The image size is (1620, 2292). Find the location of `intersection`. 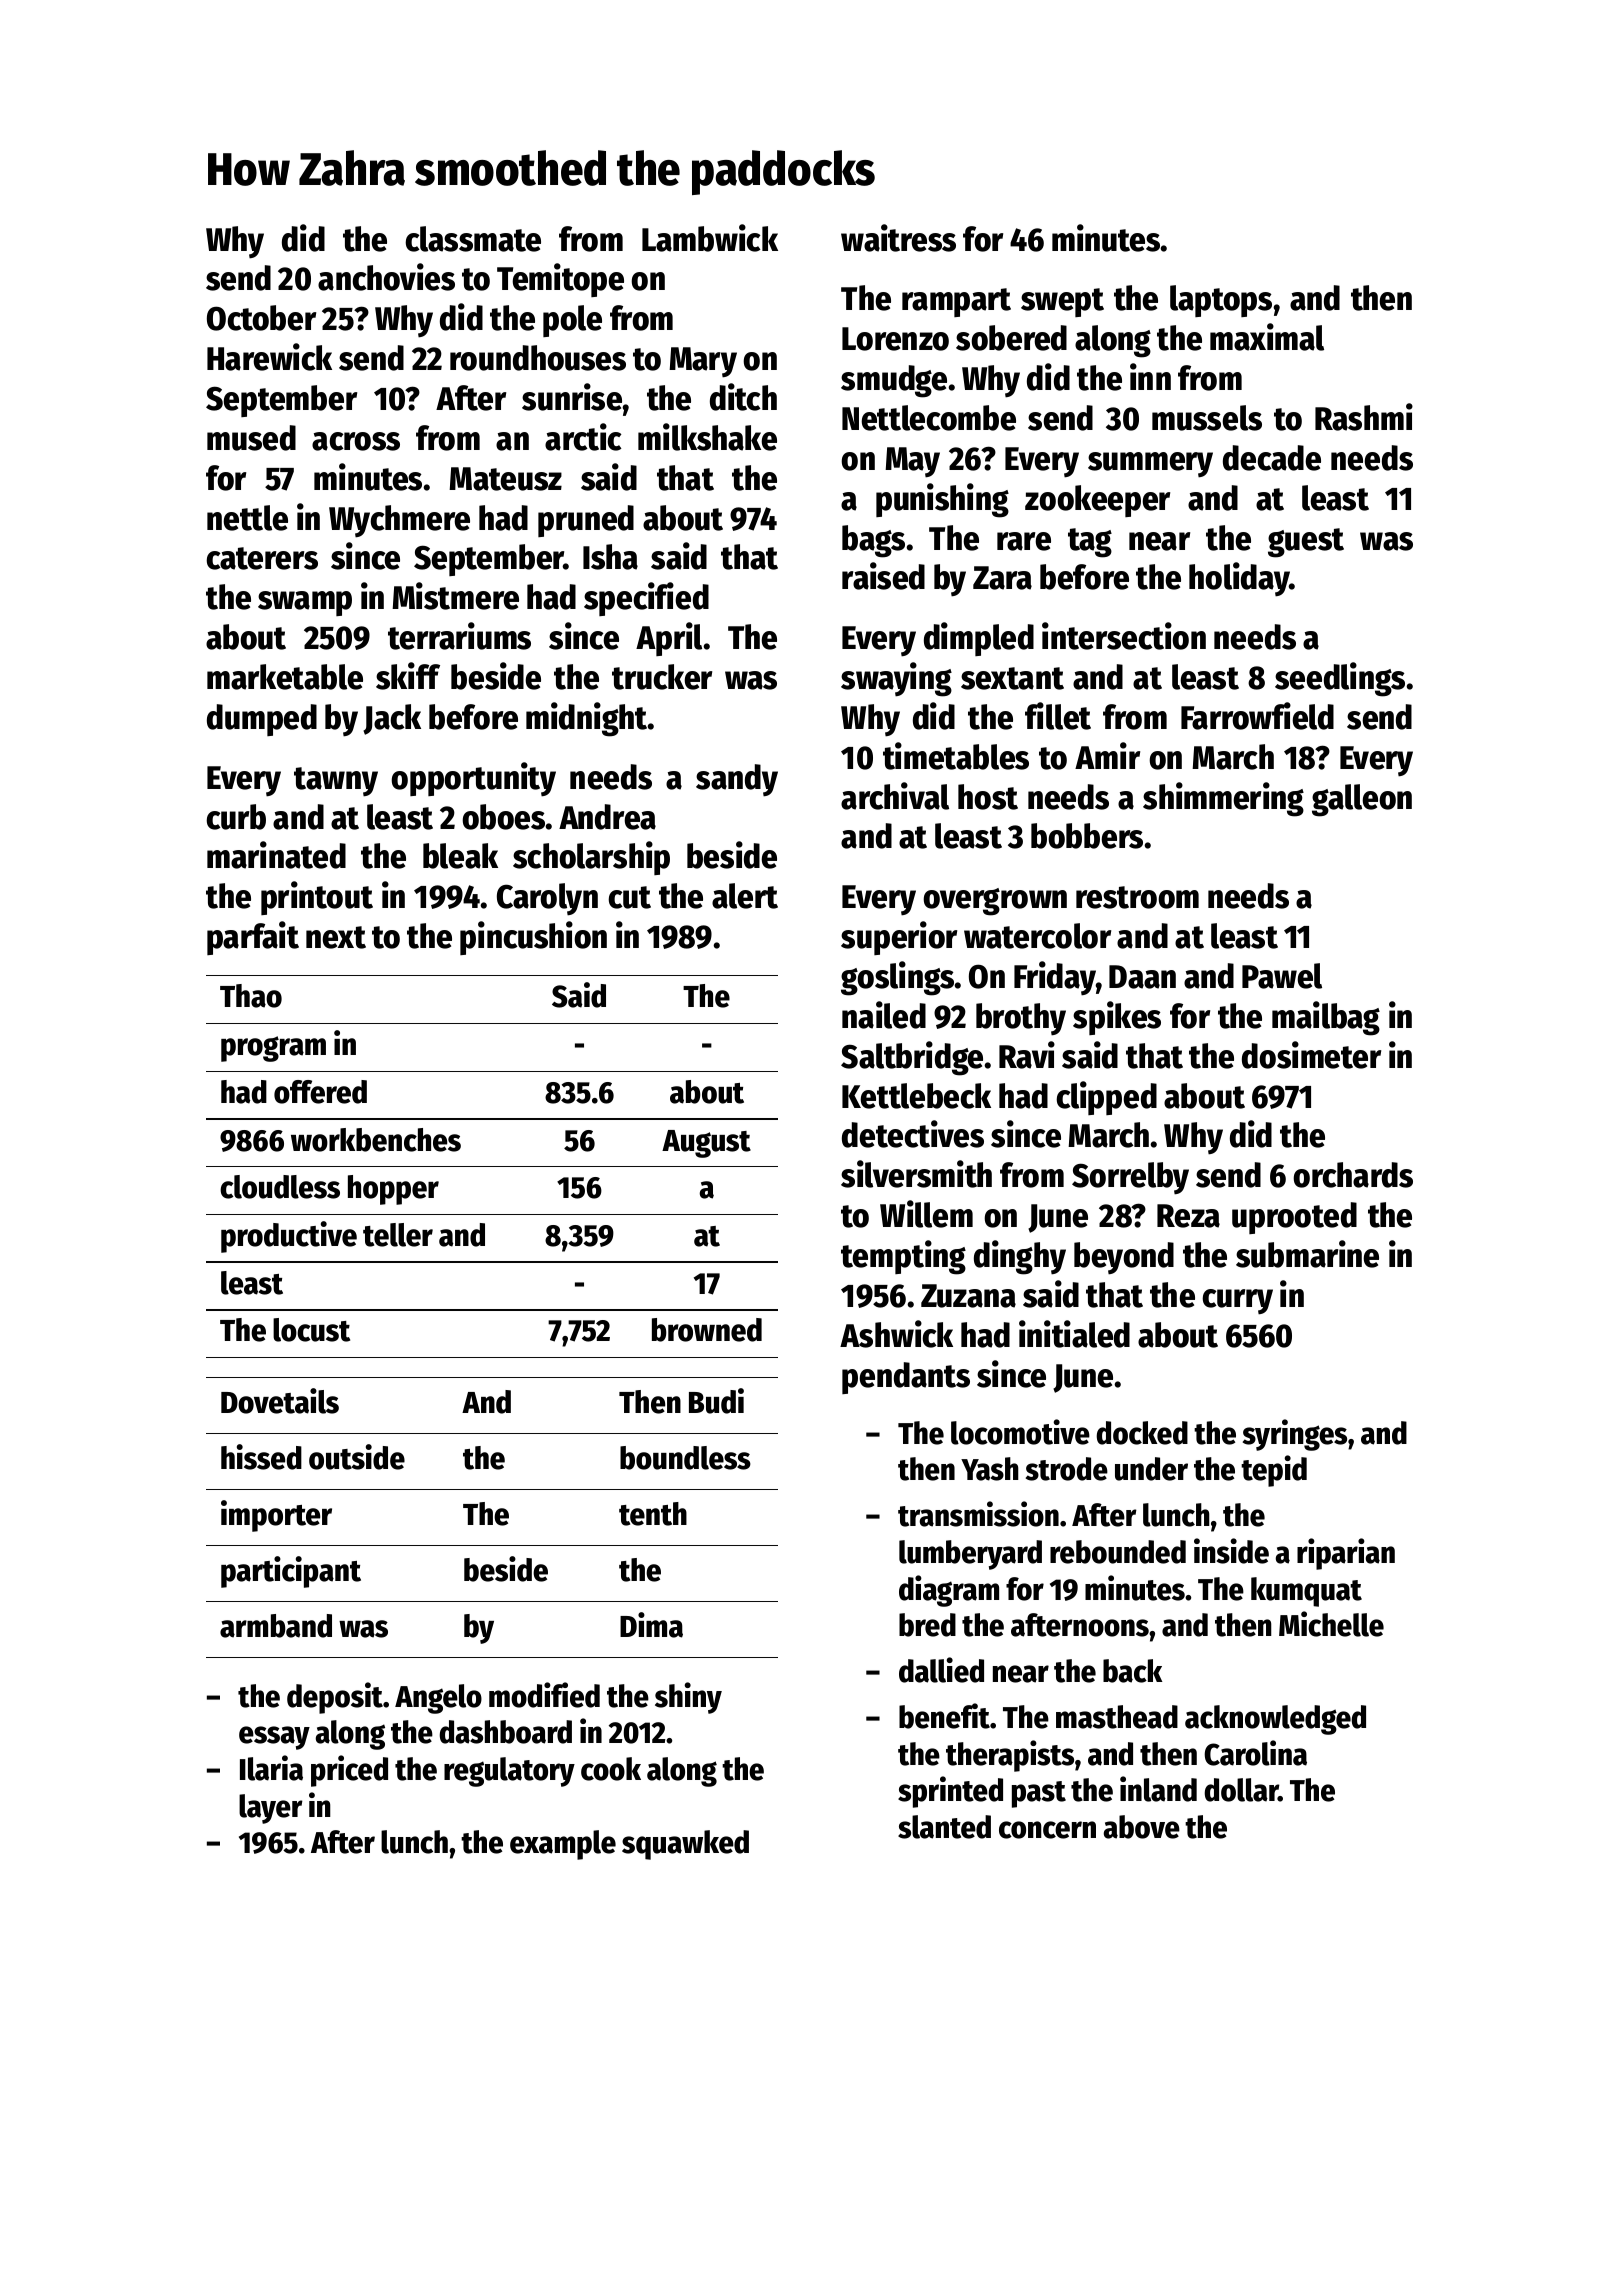

intersection is located at coordinates (1124, 636).
